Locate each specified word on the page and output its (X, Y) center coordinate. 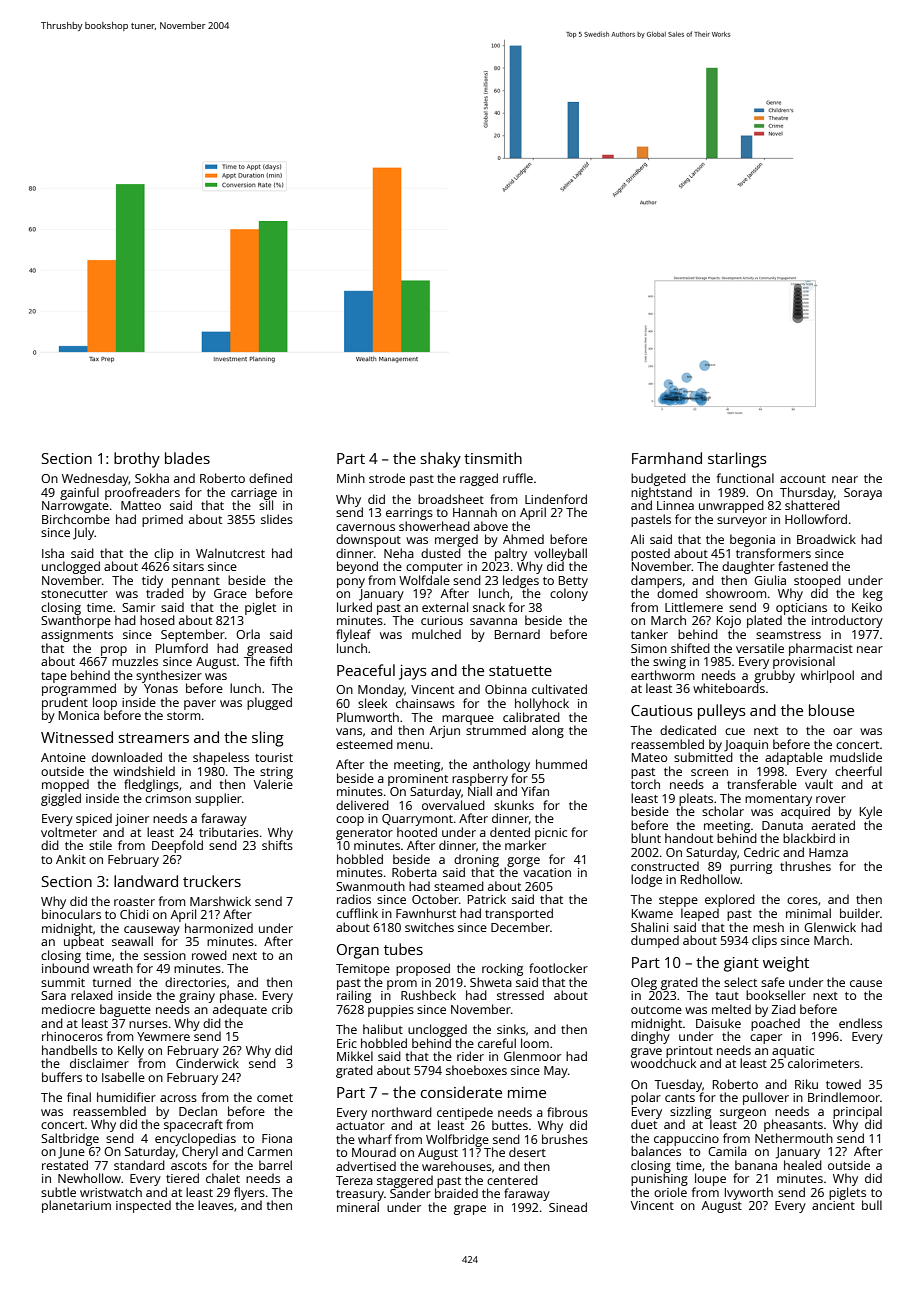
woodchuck (663, 1063)
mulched (436, 634)
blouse (831, 710)
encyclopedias (195, 1139)
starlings (737, 460)
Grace (230, 593)
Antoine (63, 757)
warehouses (457, 1166)
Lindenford (556, 499)
